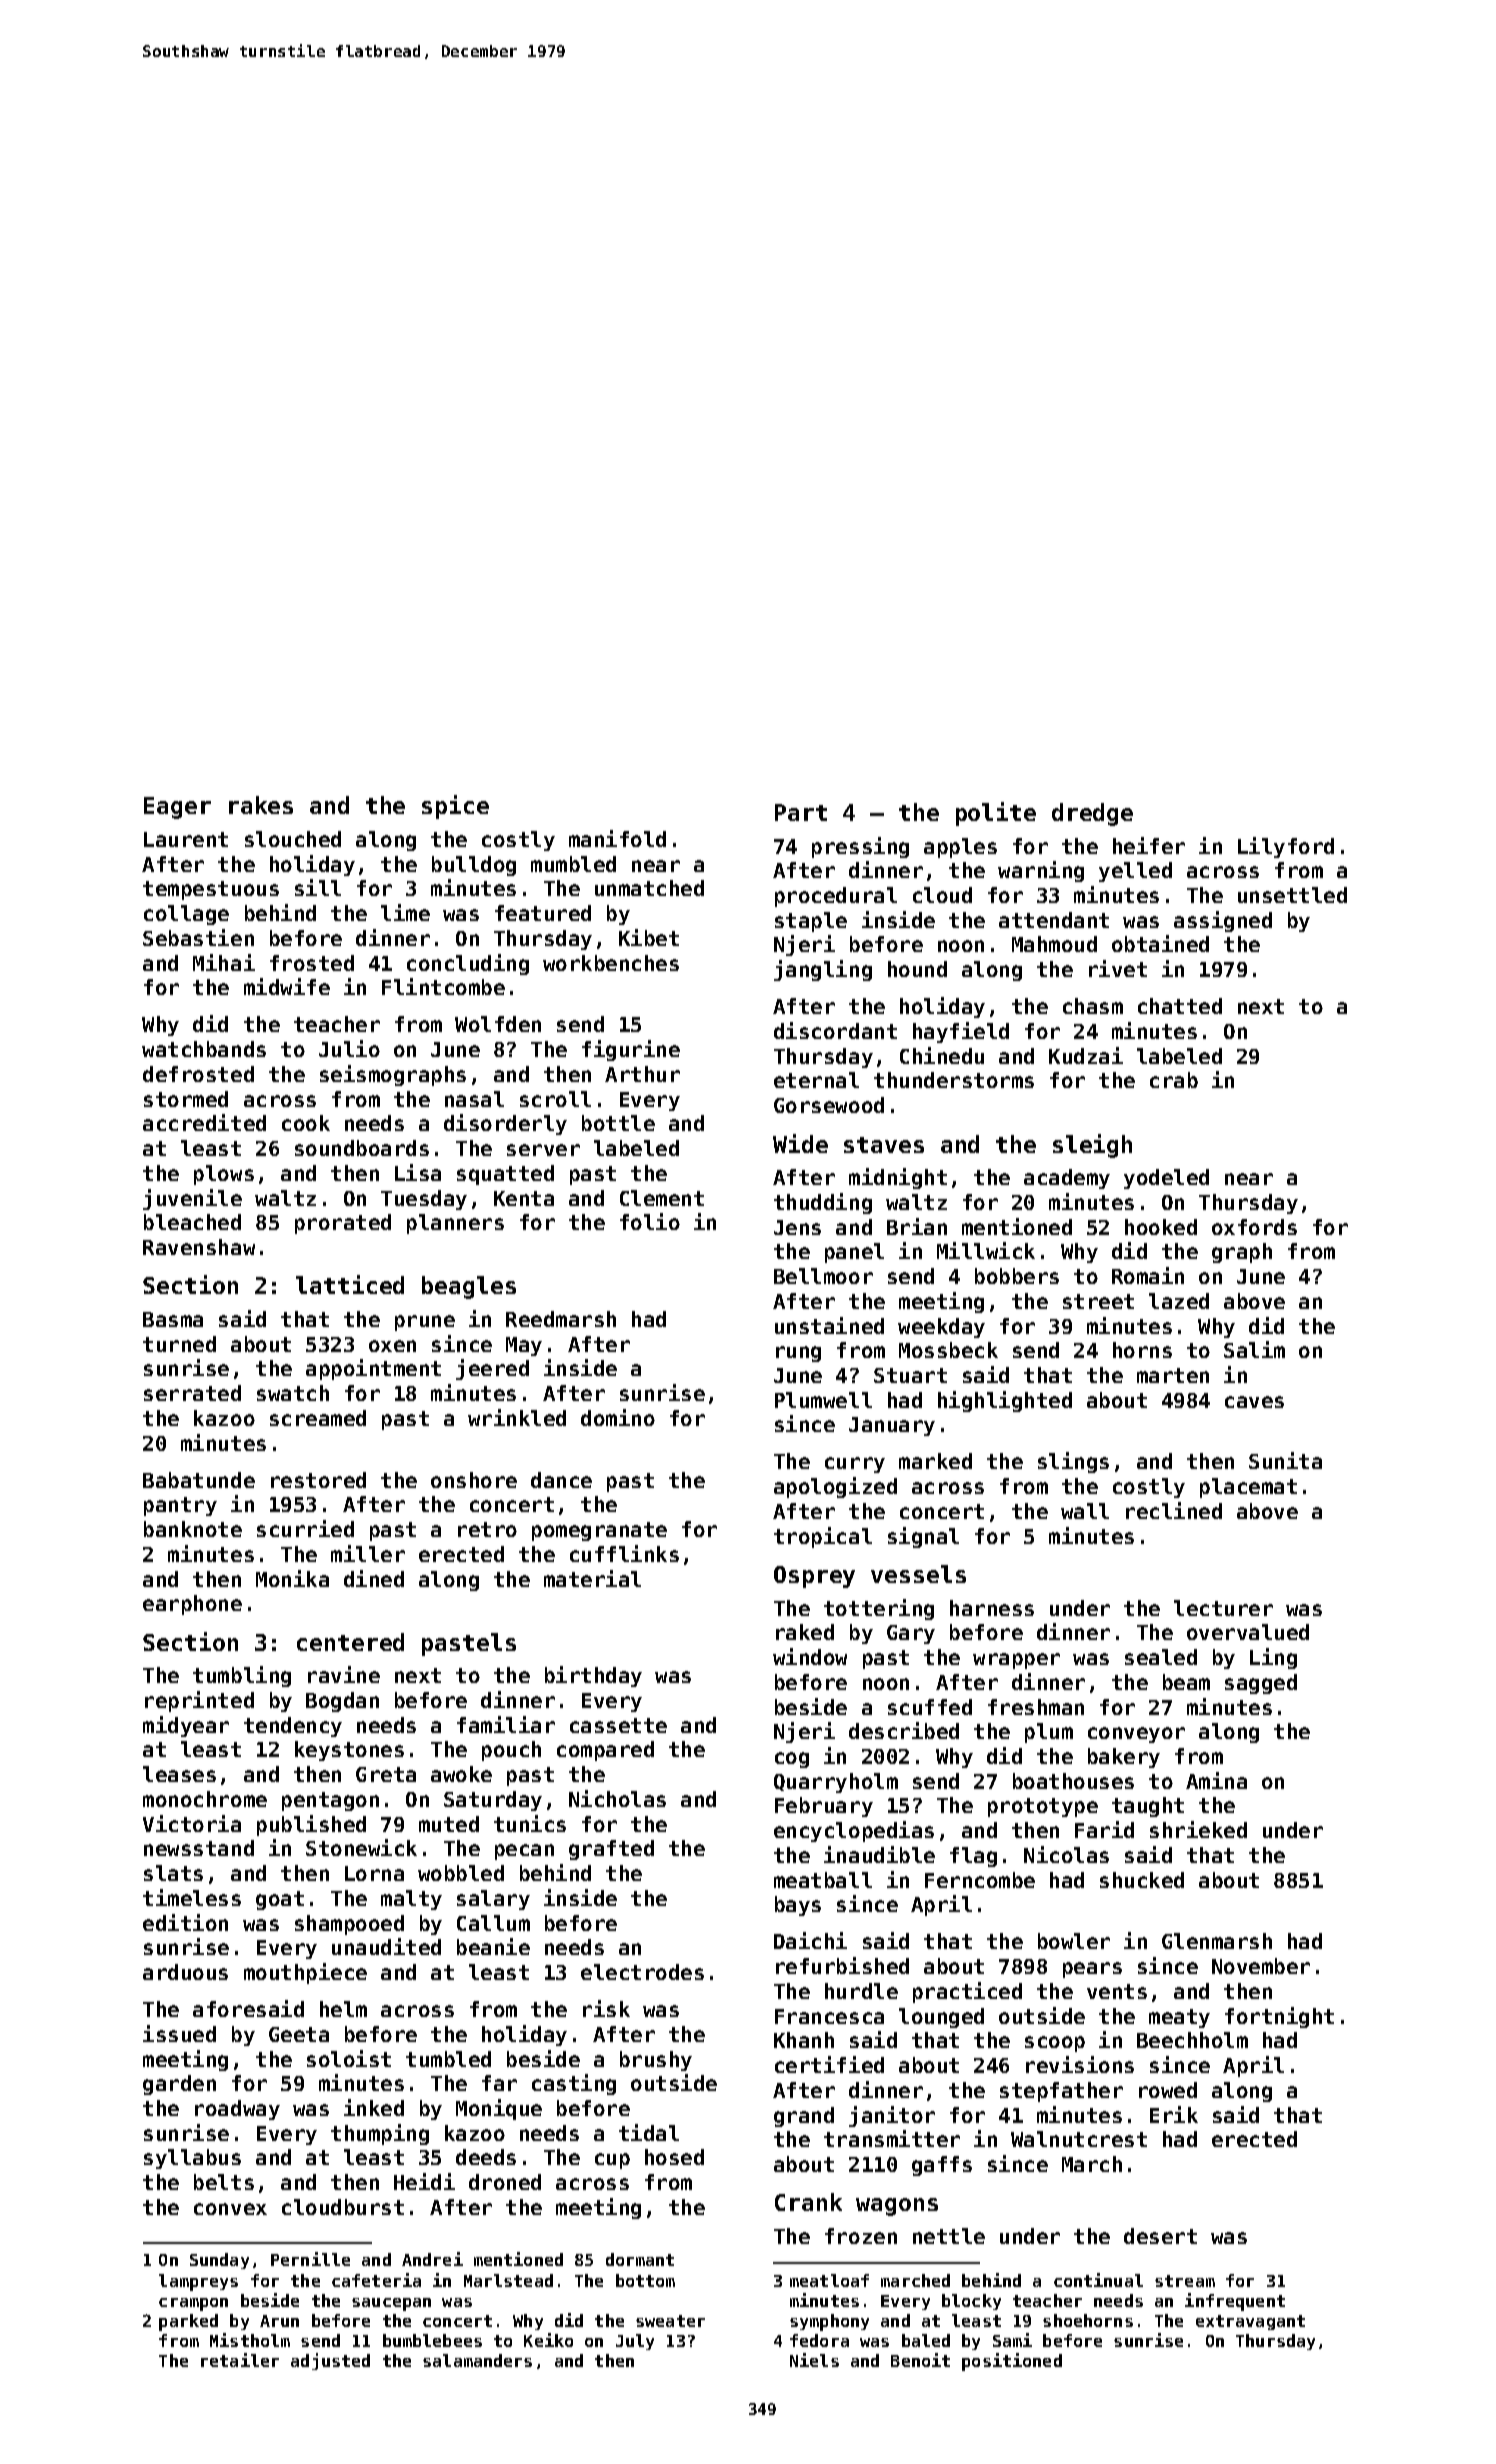 The image size is (1496, 2464). Describe the element at coordinates (1279, 2017) in the screenshot. I see `fortnight` at that location.
